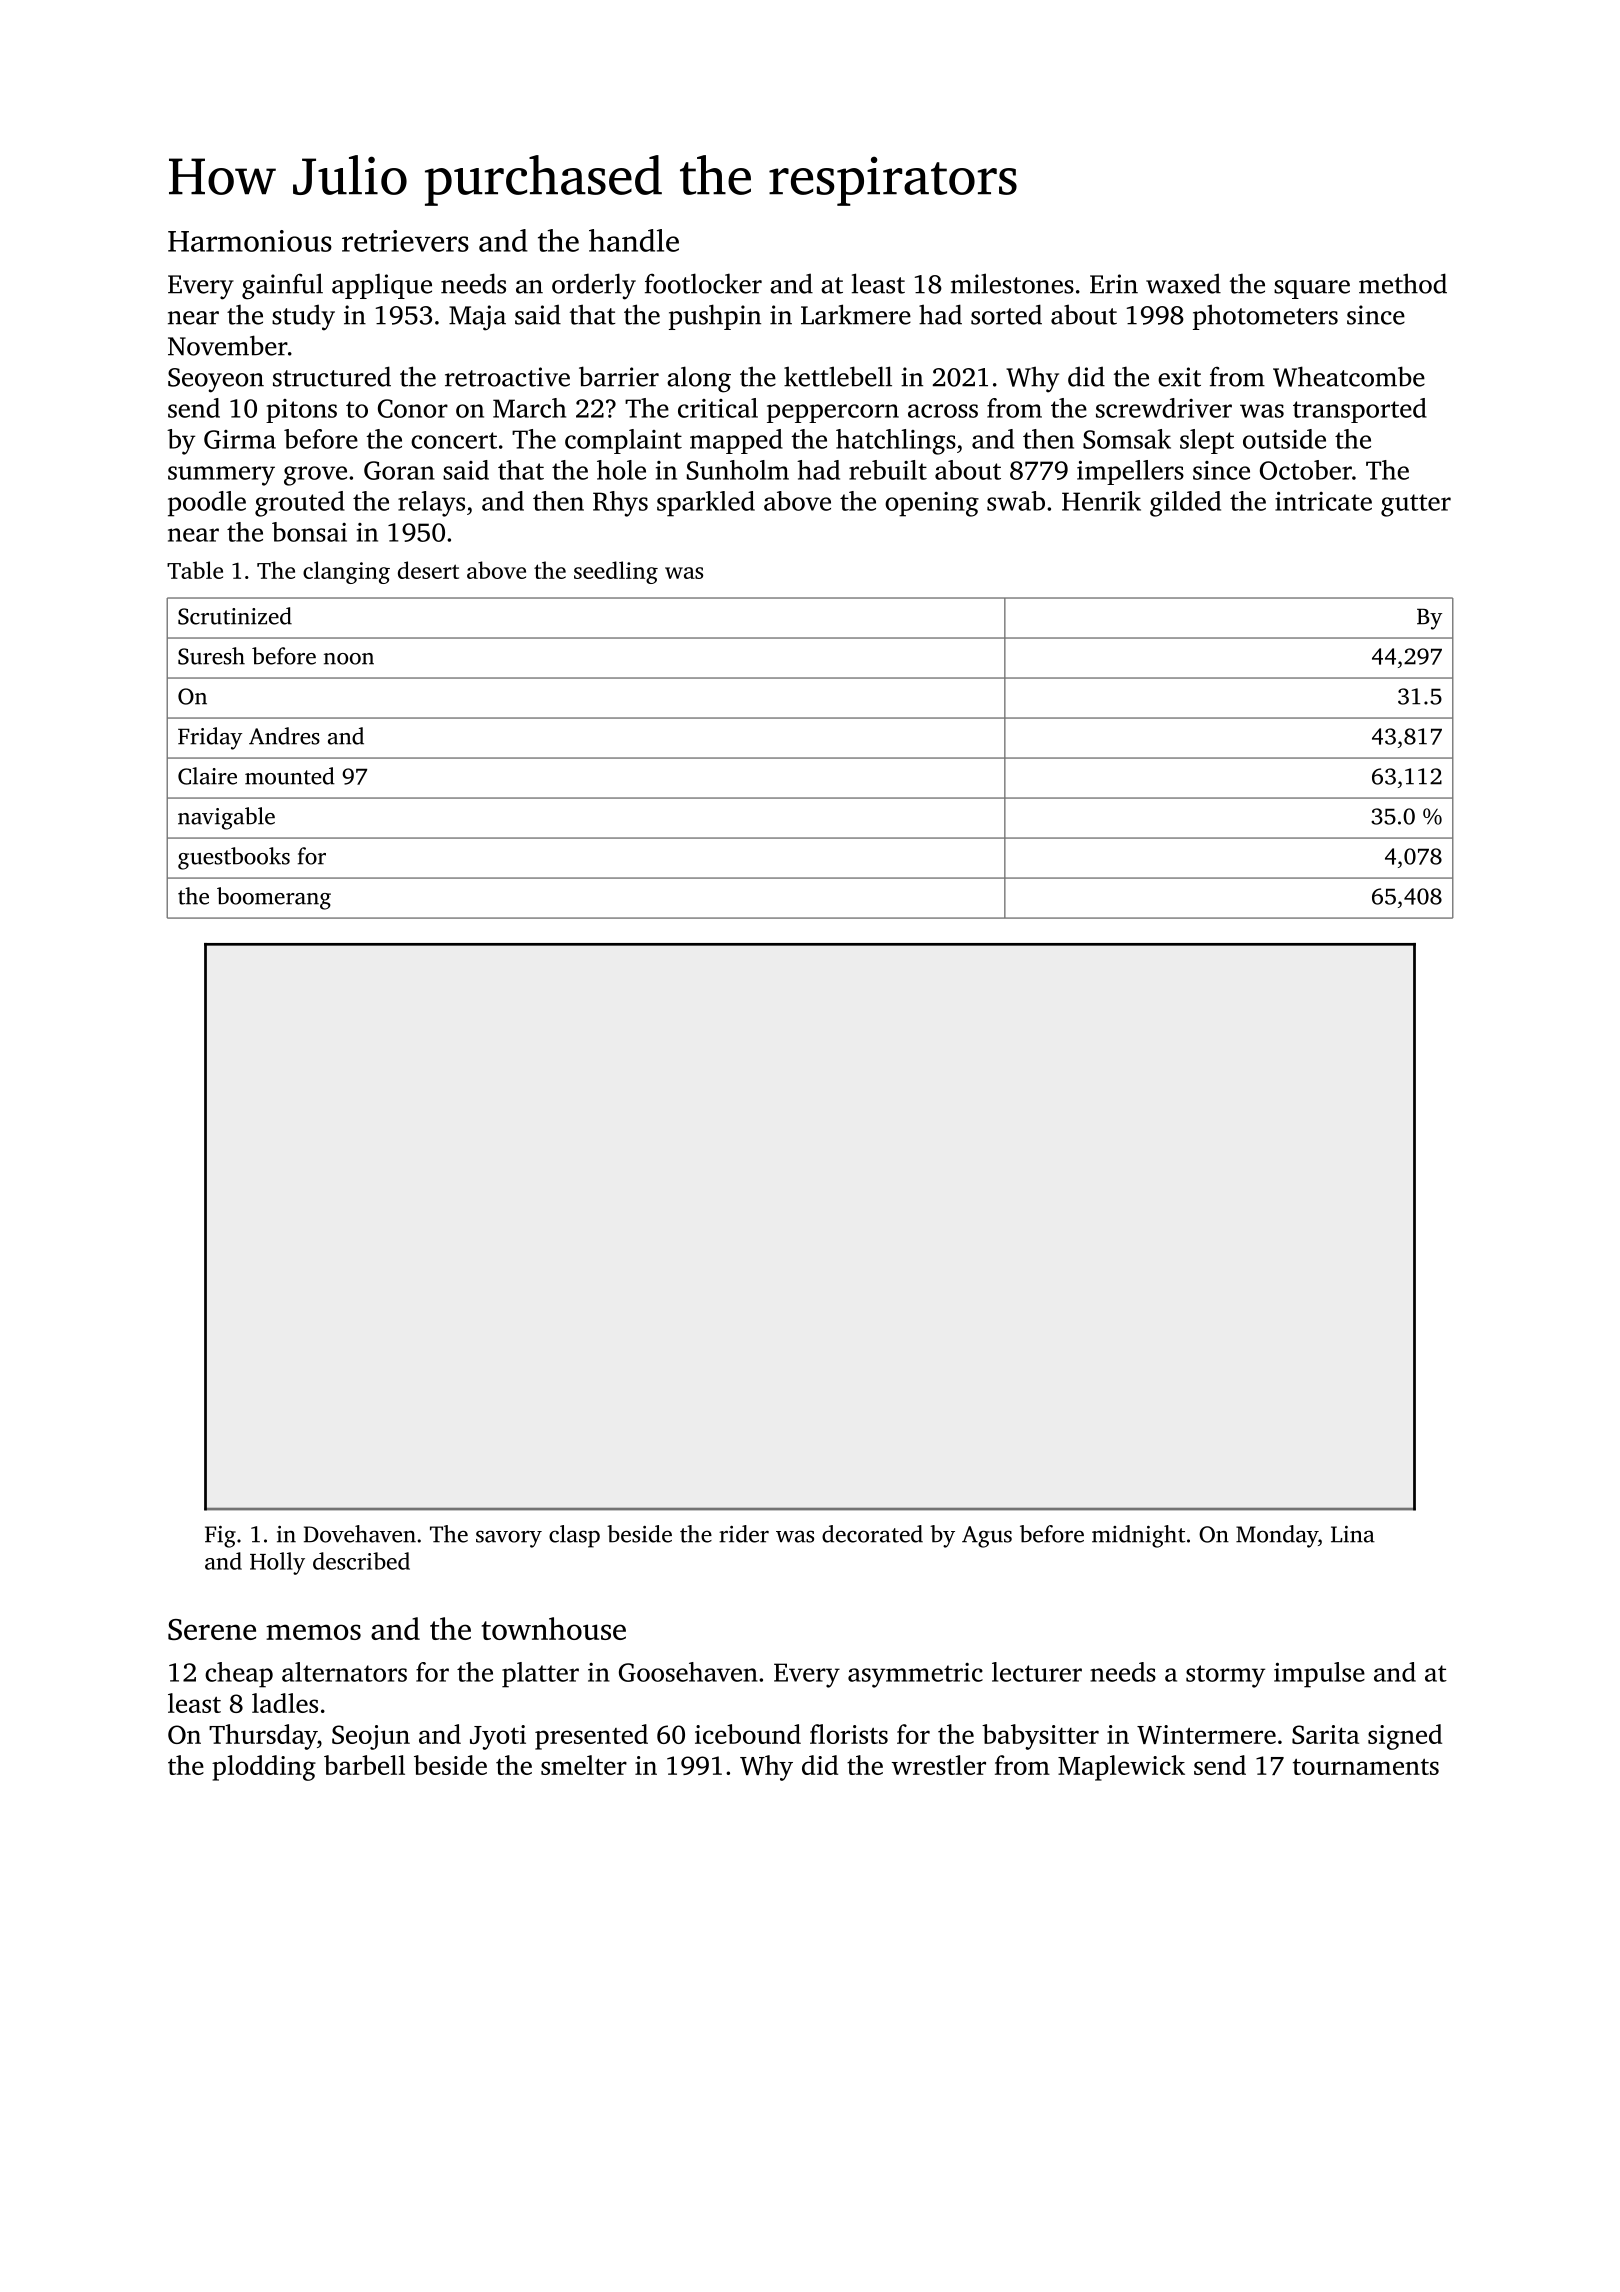 The height and width of the page is (2292, 1620). I want to click on gutter, so click(1416, 505).
